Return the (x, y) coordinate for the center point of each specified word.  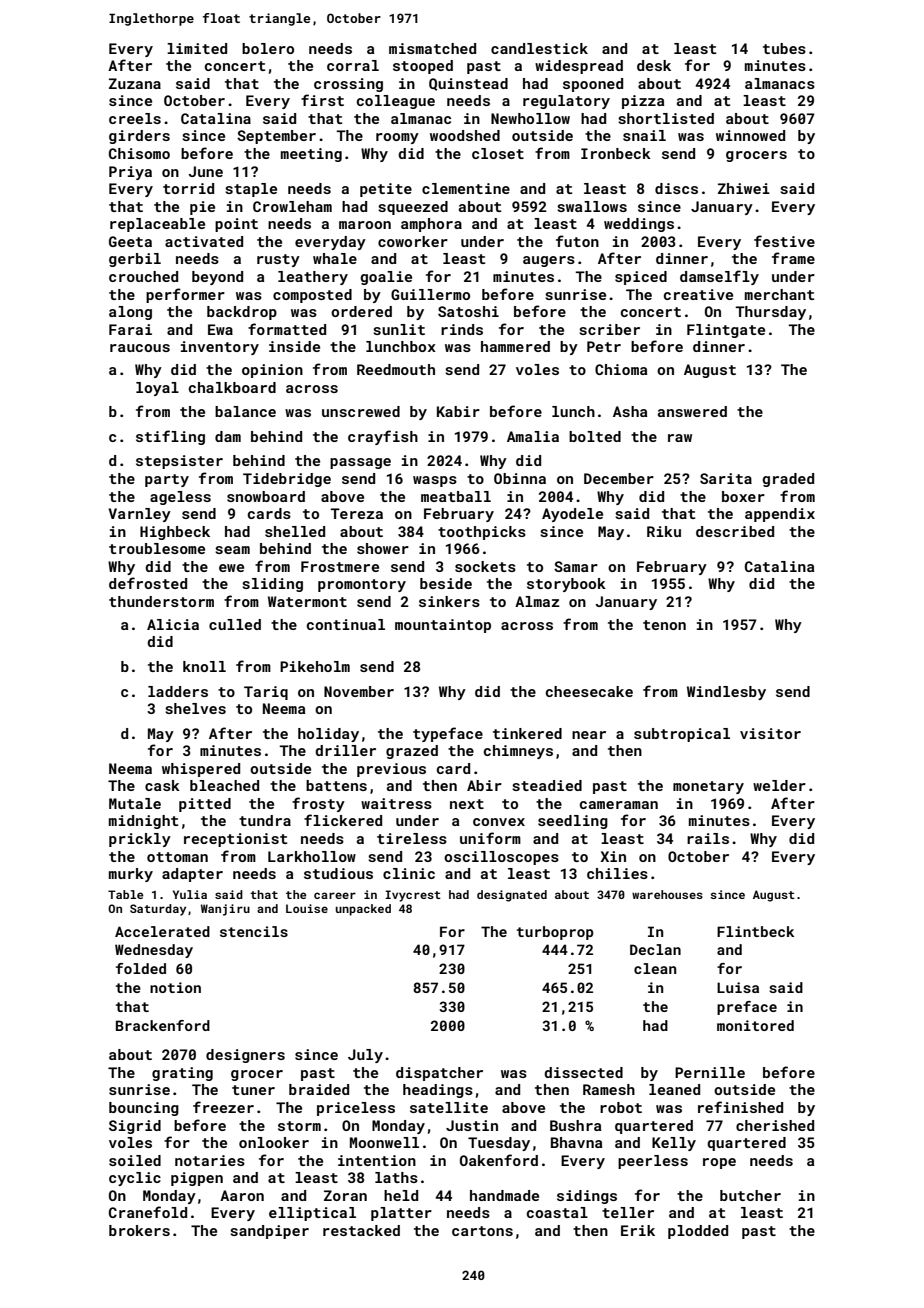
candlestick (539, 48)
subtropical (682, 735)
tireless (412, 838)
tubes (784, 48)
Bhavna (576, 1142)
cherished (775, 1125)
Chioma (621, 369)
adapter (192, 875)
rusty (278, 260)
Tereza (357, 513)
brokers (139, 1230)
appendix (780, 515)
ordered (361, 311)
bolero (268, 48)
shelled (295, 531)
